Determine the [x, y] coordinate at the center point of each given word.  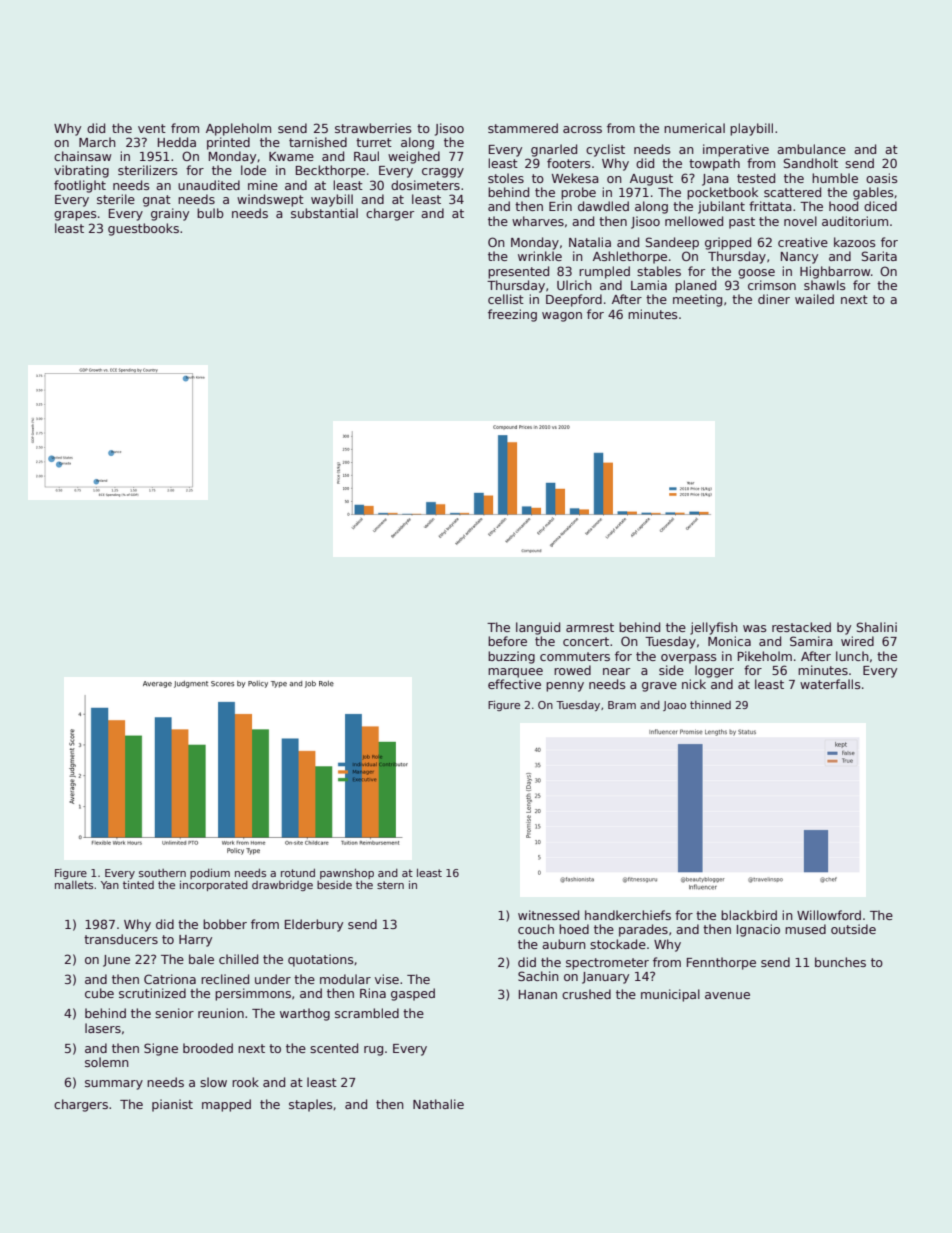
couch [536, 929]
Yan [110, 885]
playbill [751, 129]
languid [538, 628]
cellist [506, 299]
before [507, 641]
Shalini [876, 627]
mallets [74, 885]
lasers [103, 1028]
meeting [697, 300]
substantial [324, 213]
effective [514, 684]
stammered [523, 128]
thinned [710, 705]
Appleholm [238, 129]
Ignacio [758, 930]
